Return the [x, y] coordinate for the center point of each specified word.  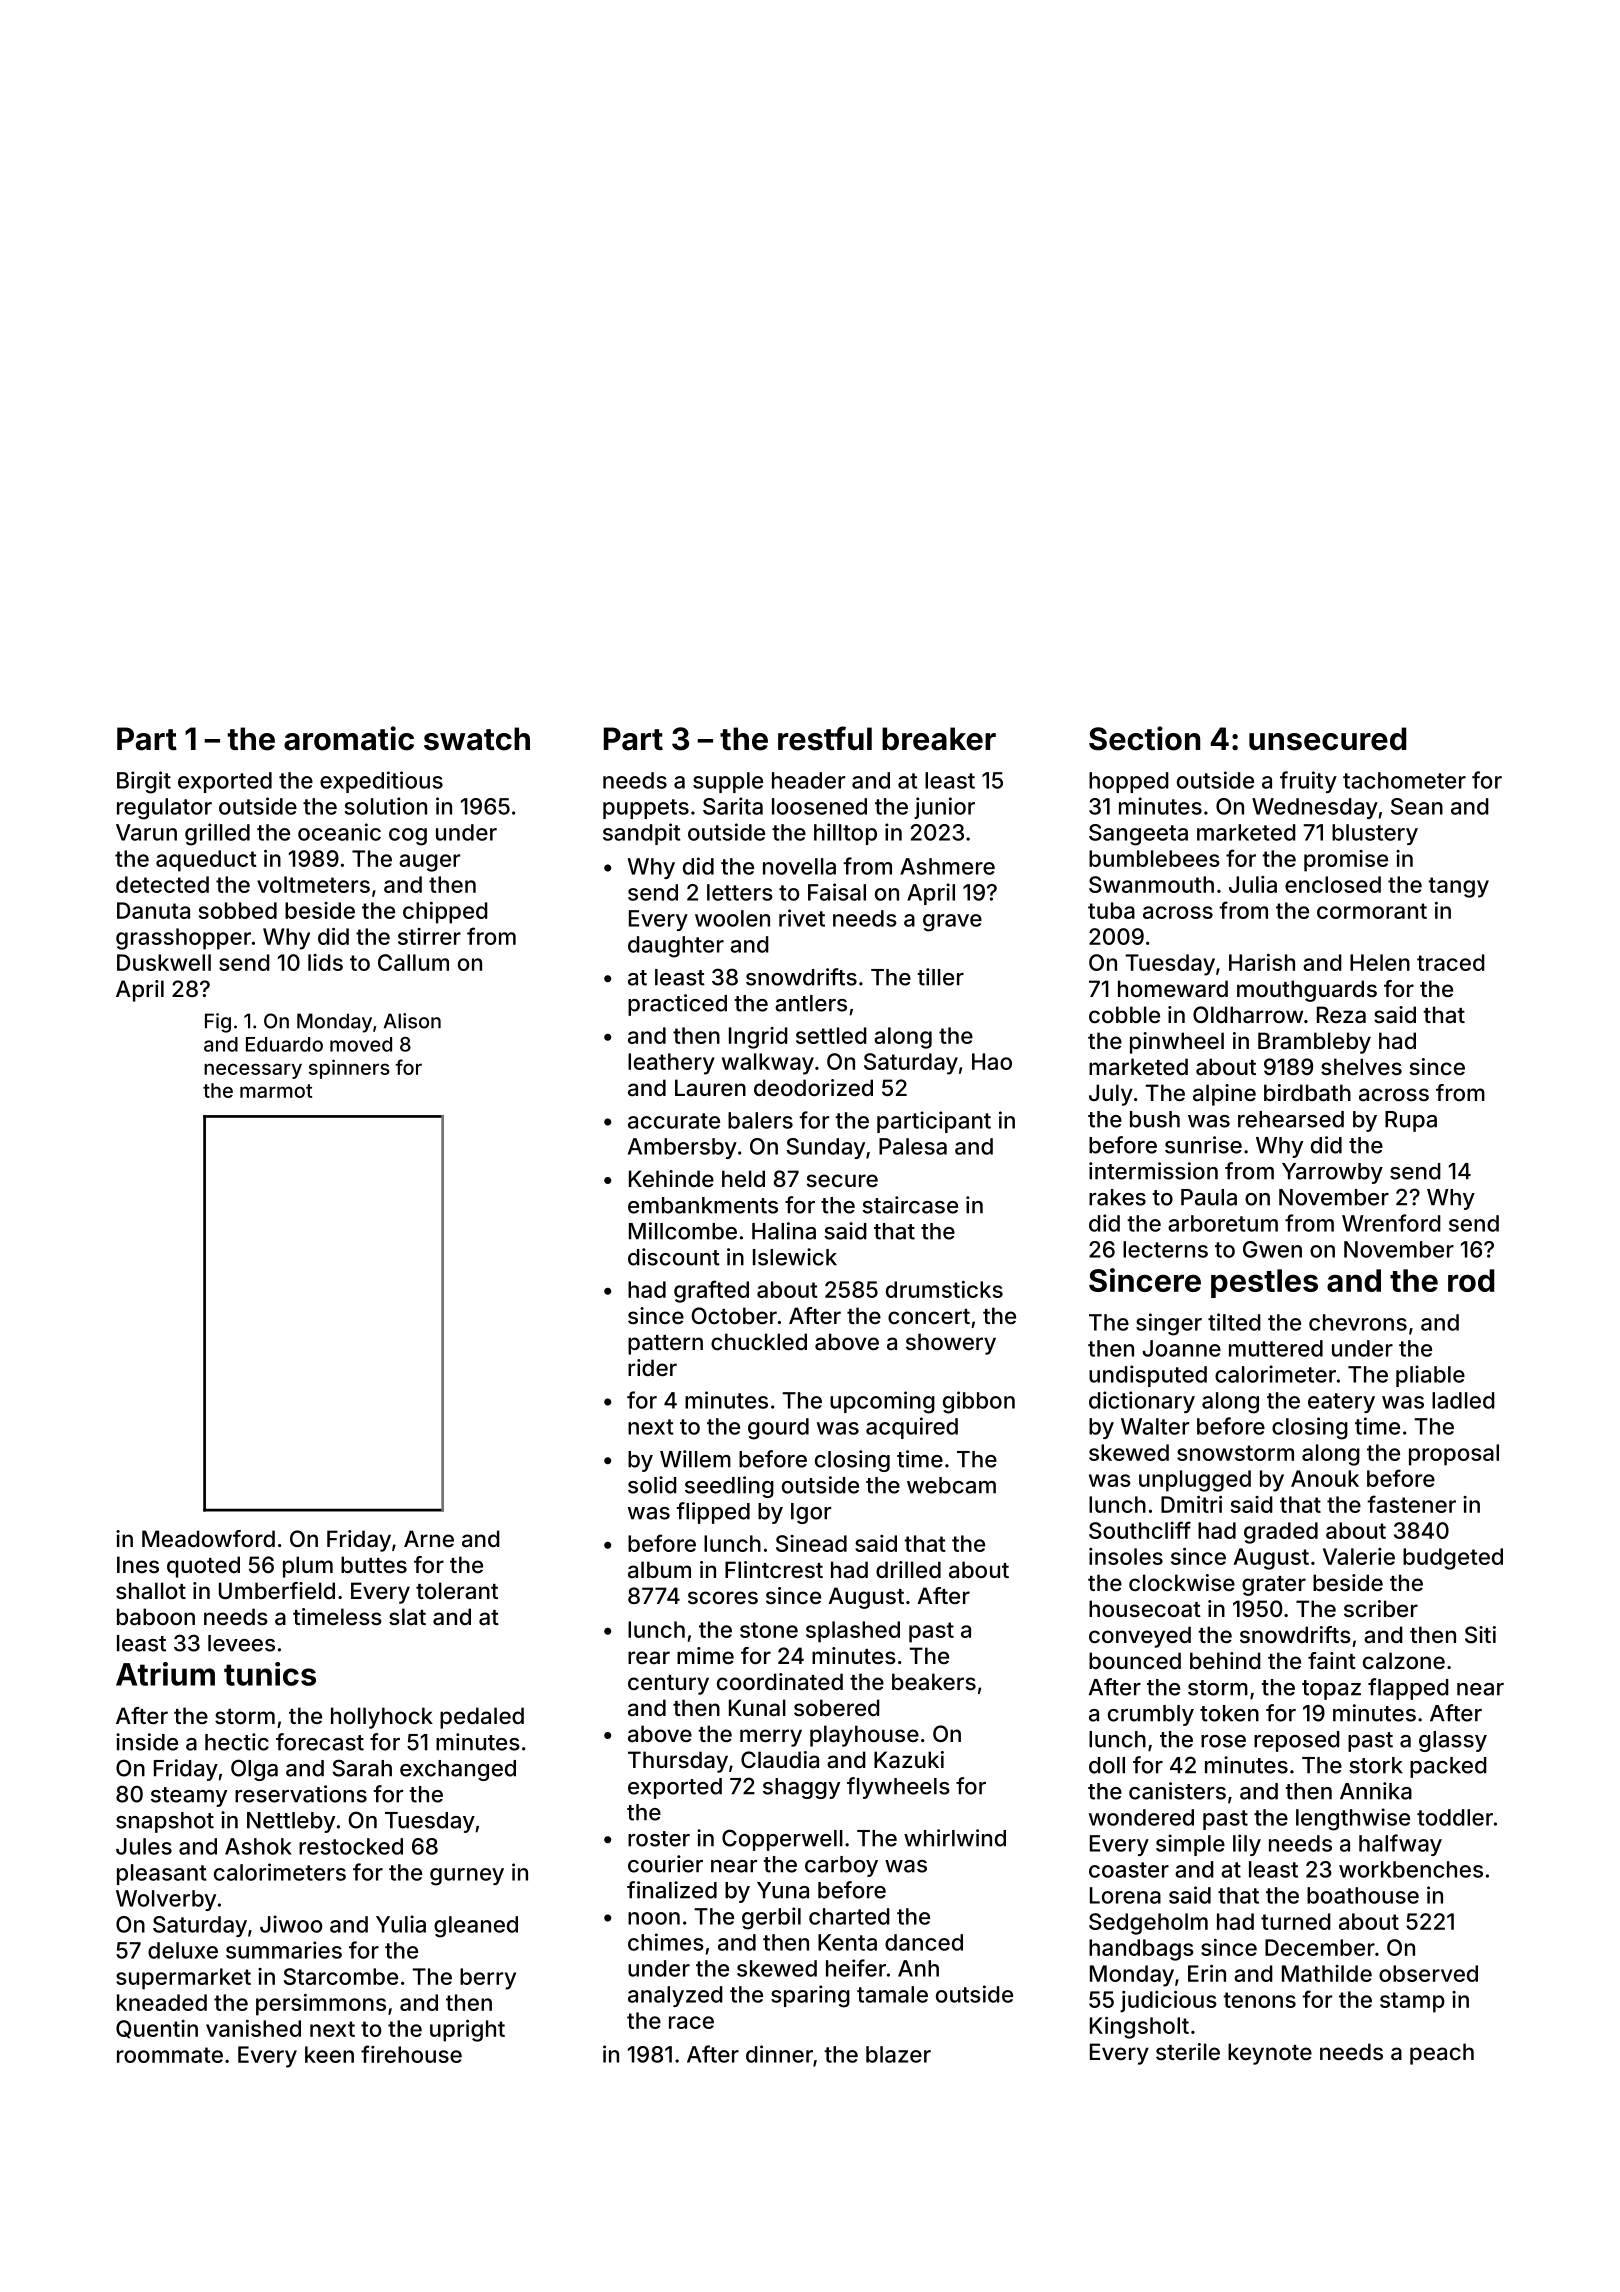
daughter [676, 947]
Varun [146, 832]
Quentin [157, 2029]
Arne [429, 1538]
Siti [1480, 1635]
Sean [1417, 806]
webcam [951, 1485]
